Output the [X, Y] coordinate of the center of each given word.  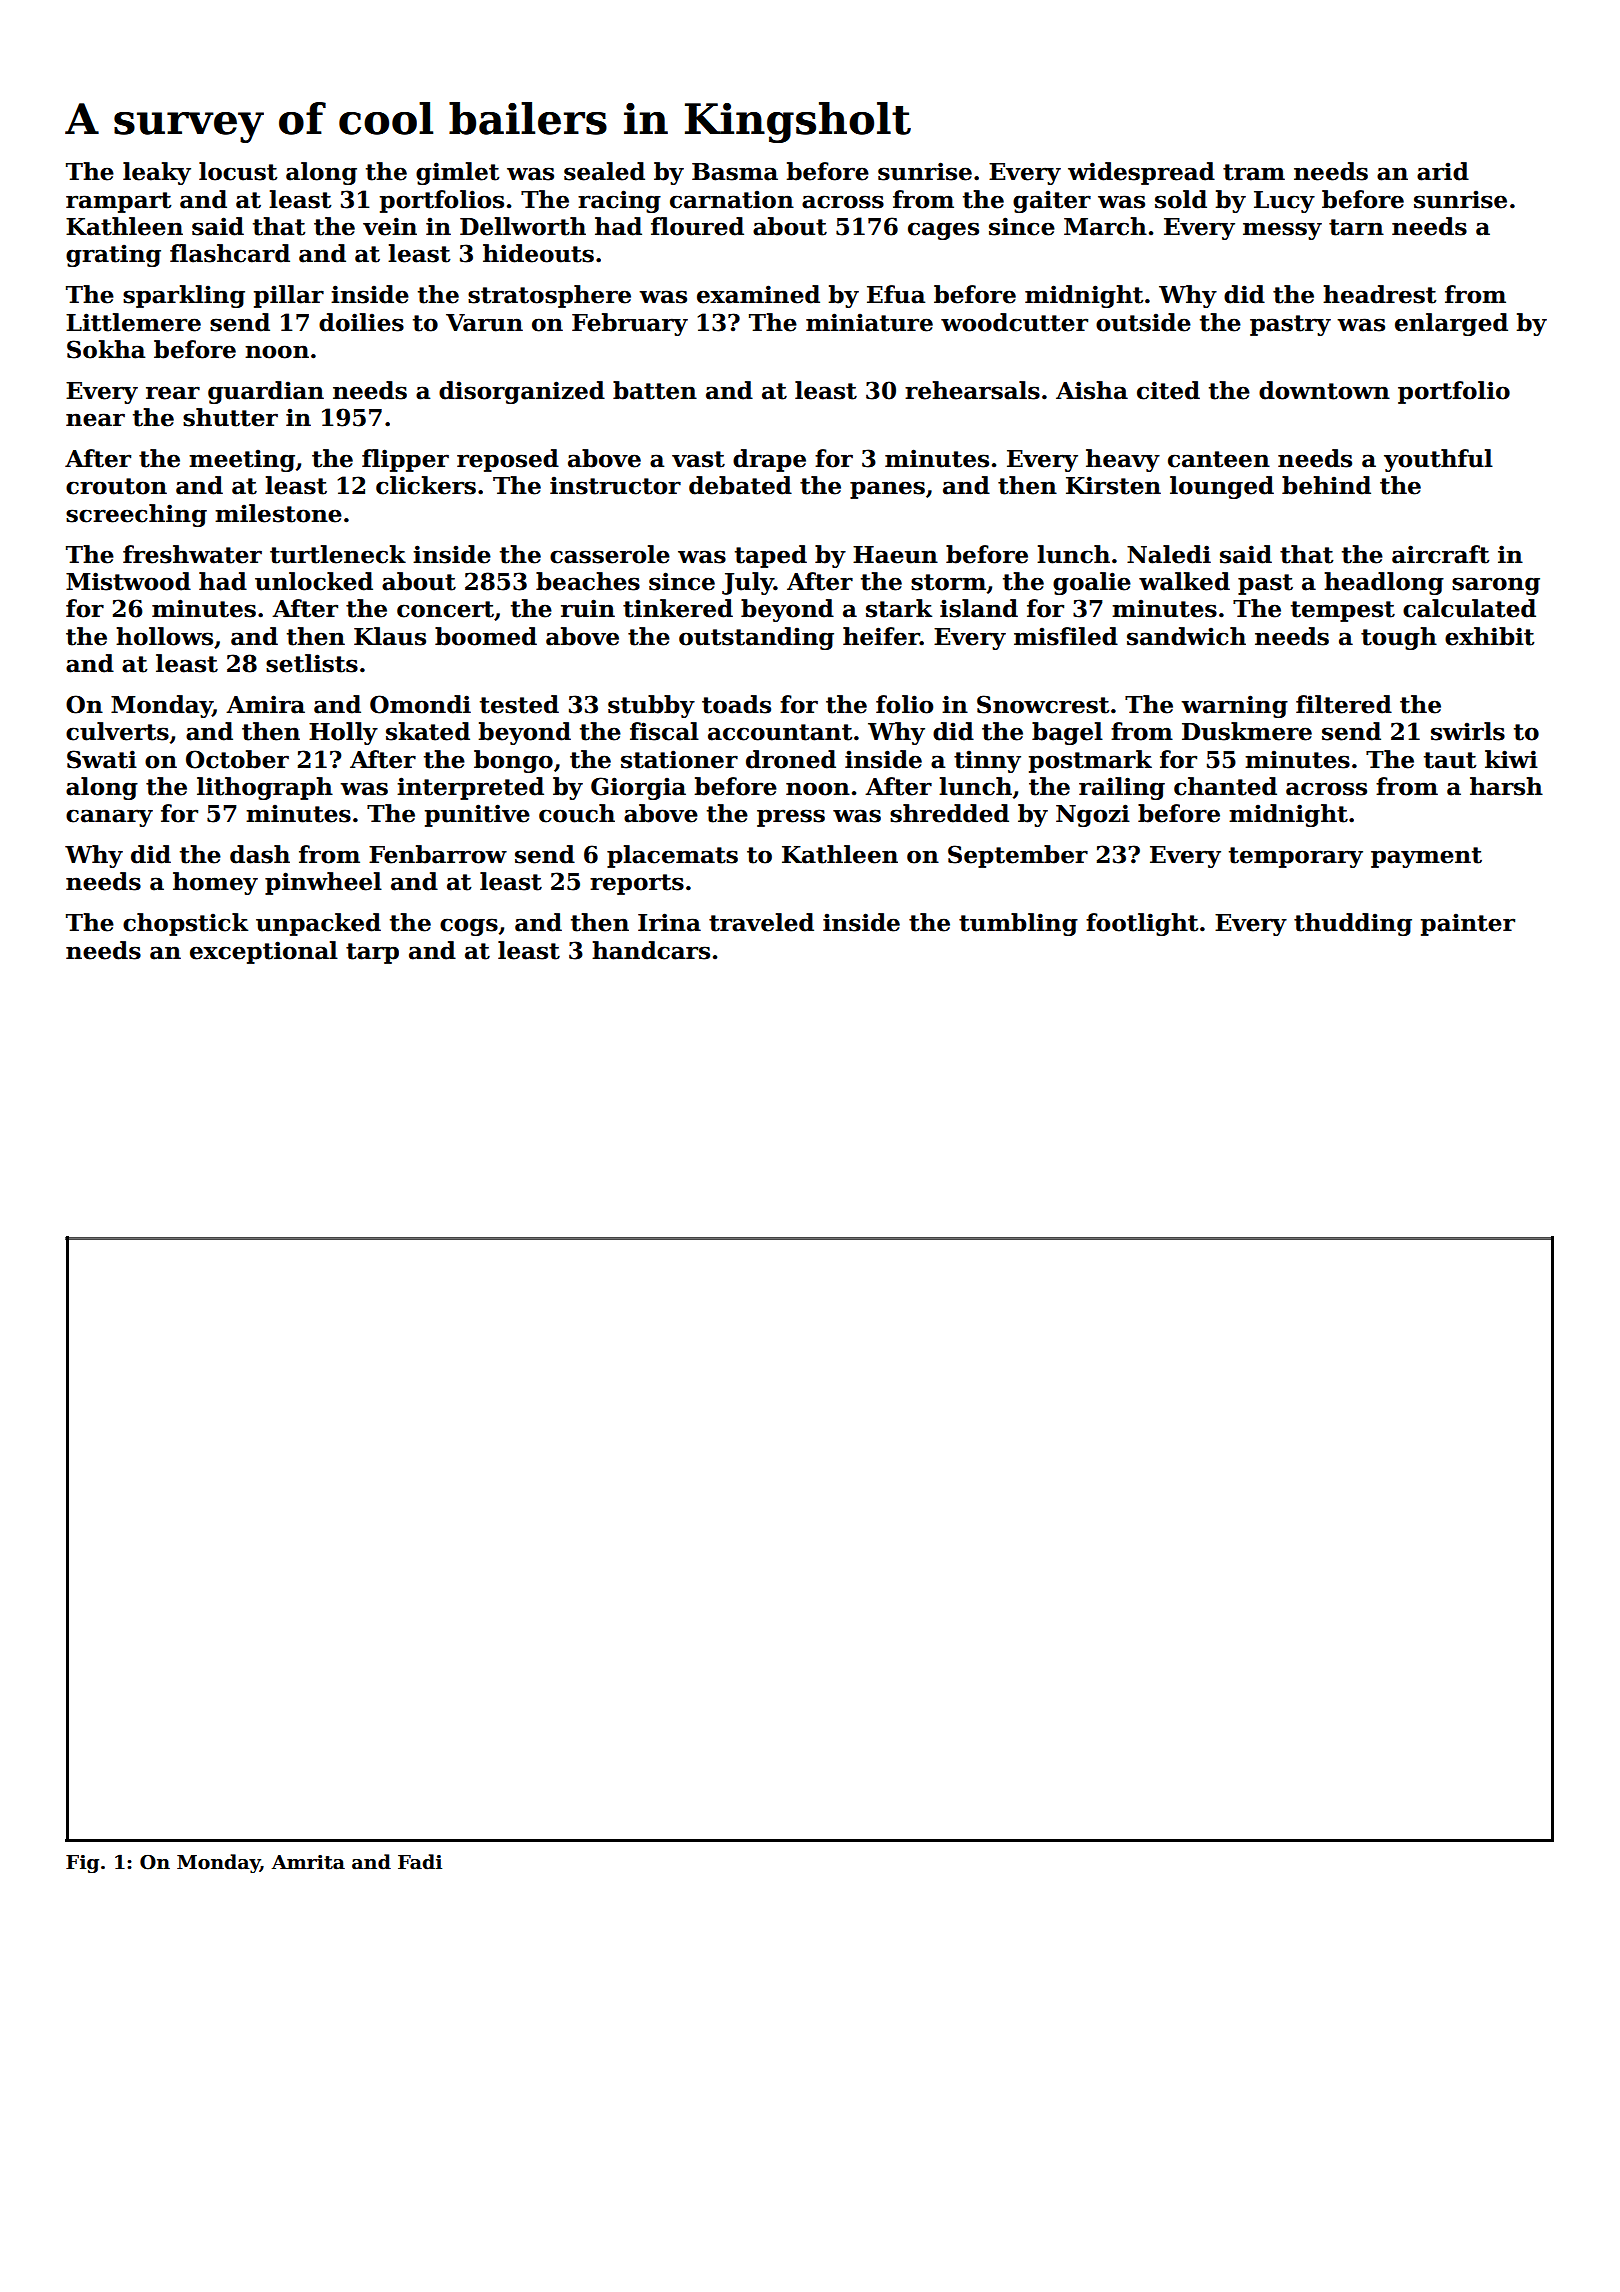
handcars [651, 950]
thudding [1353, 924]
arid [1443, 171]
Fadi [420, 1862]
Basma [735, 172]
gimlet [457, 173]
